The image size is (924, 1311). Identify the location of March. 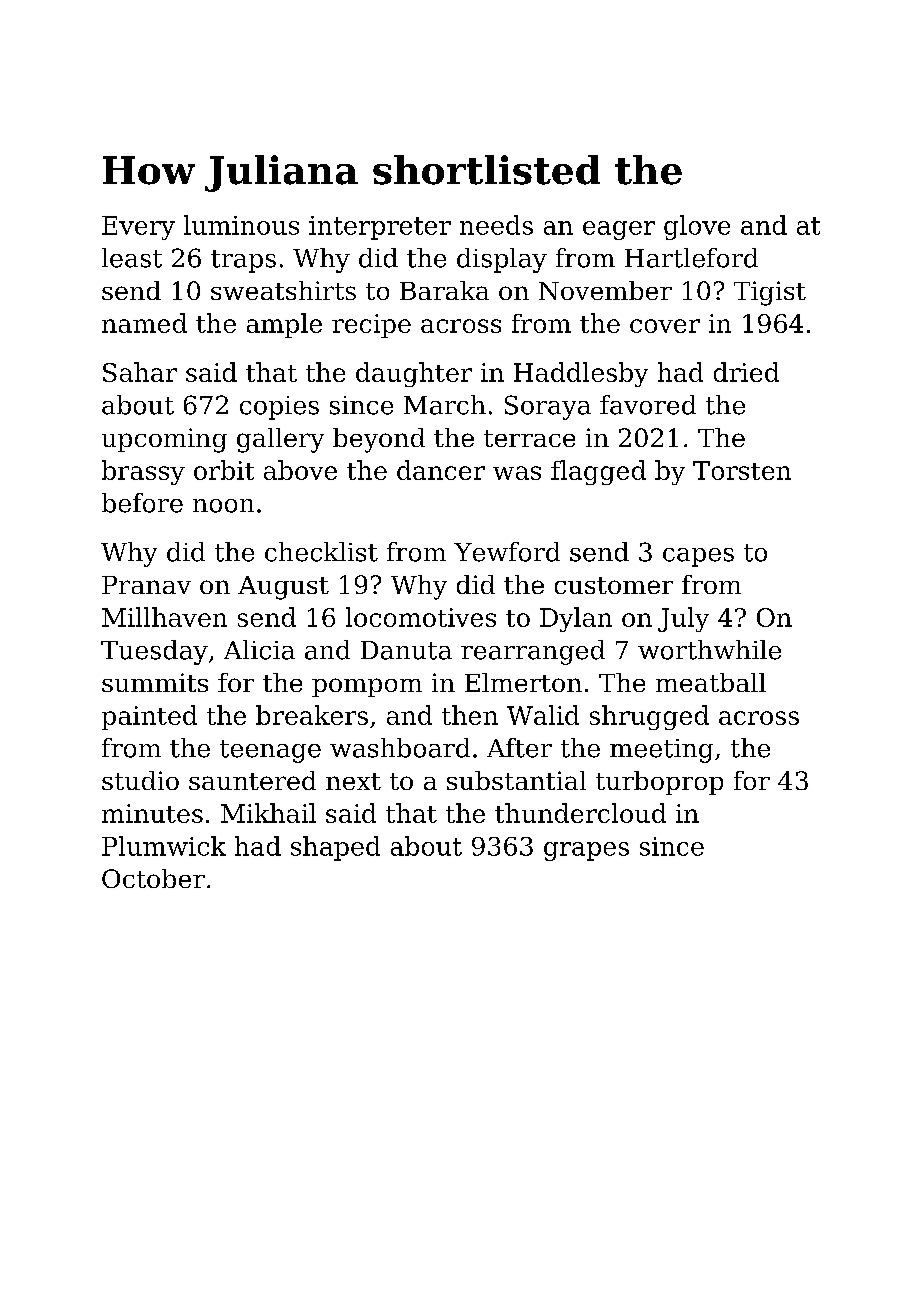
(445, 405).
